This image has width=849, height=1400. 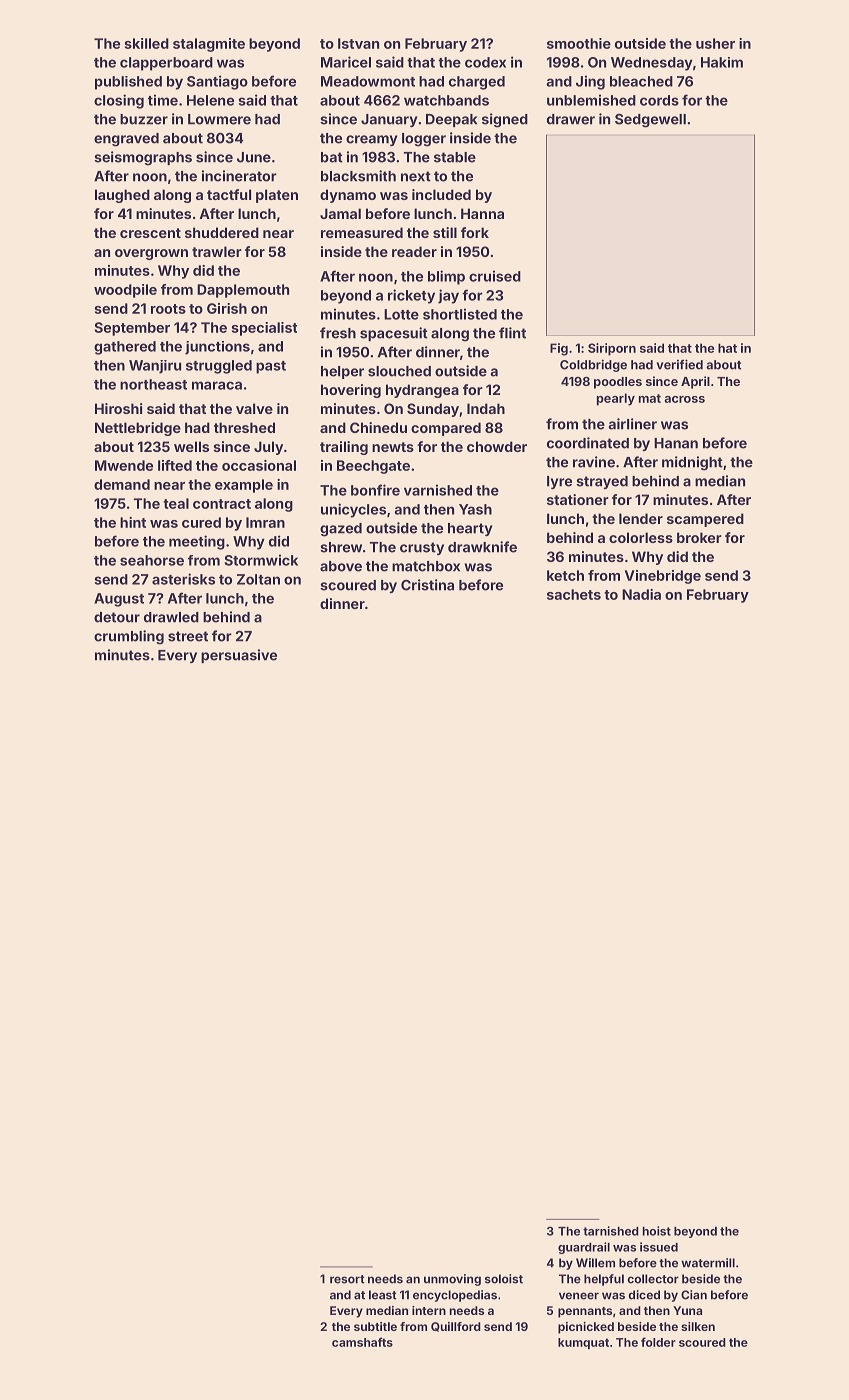 I want to click on fresh, so click(x=338, y=333).
